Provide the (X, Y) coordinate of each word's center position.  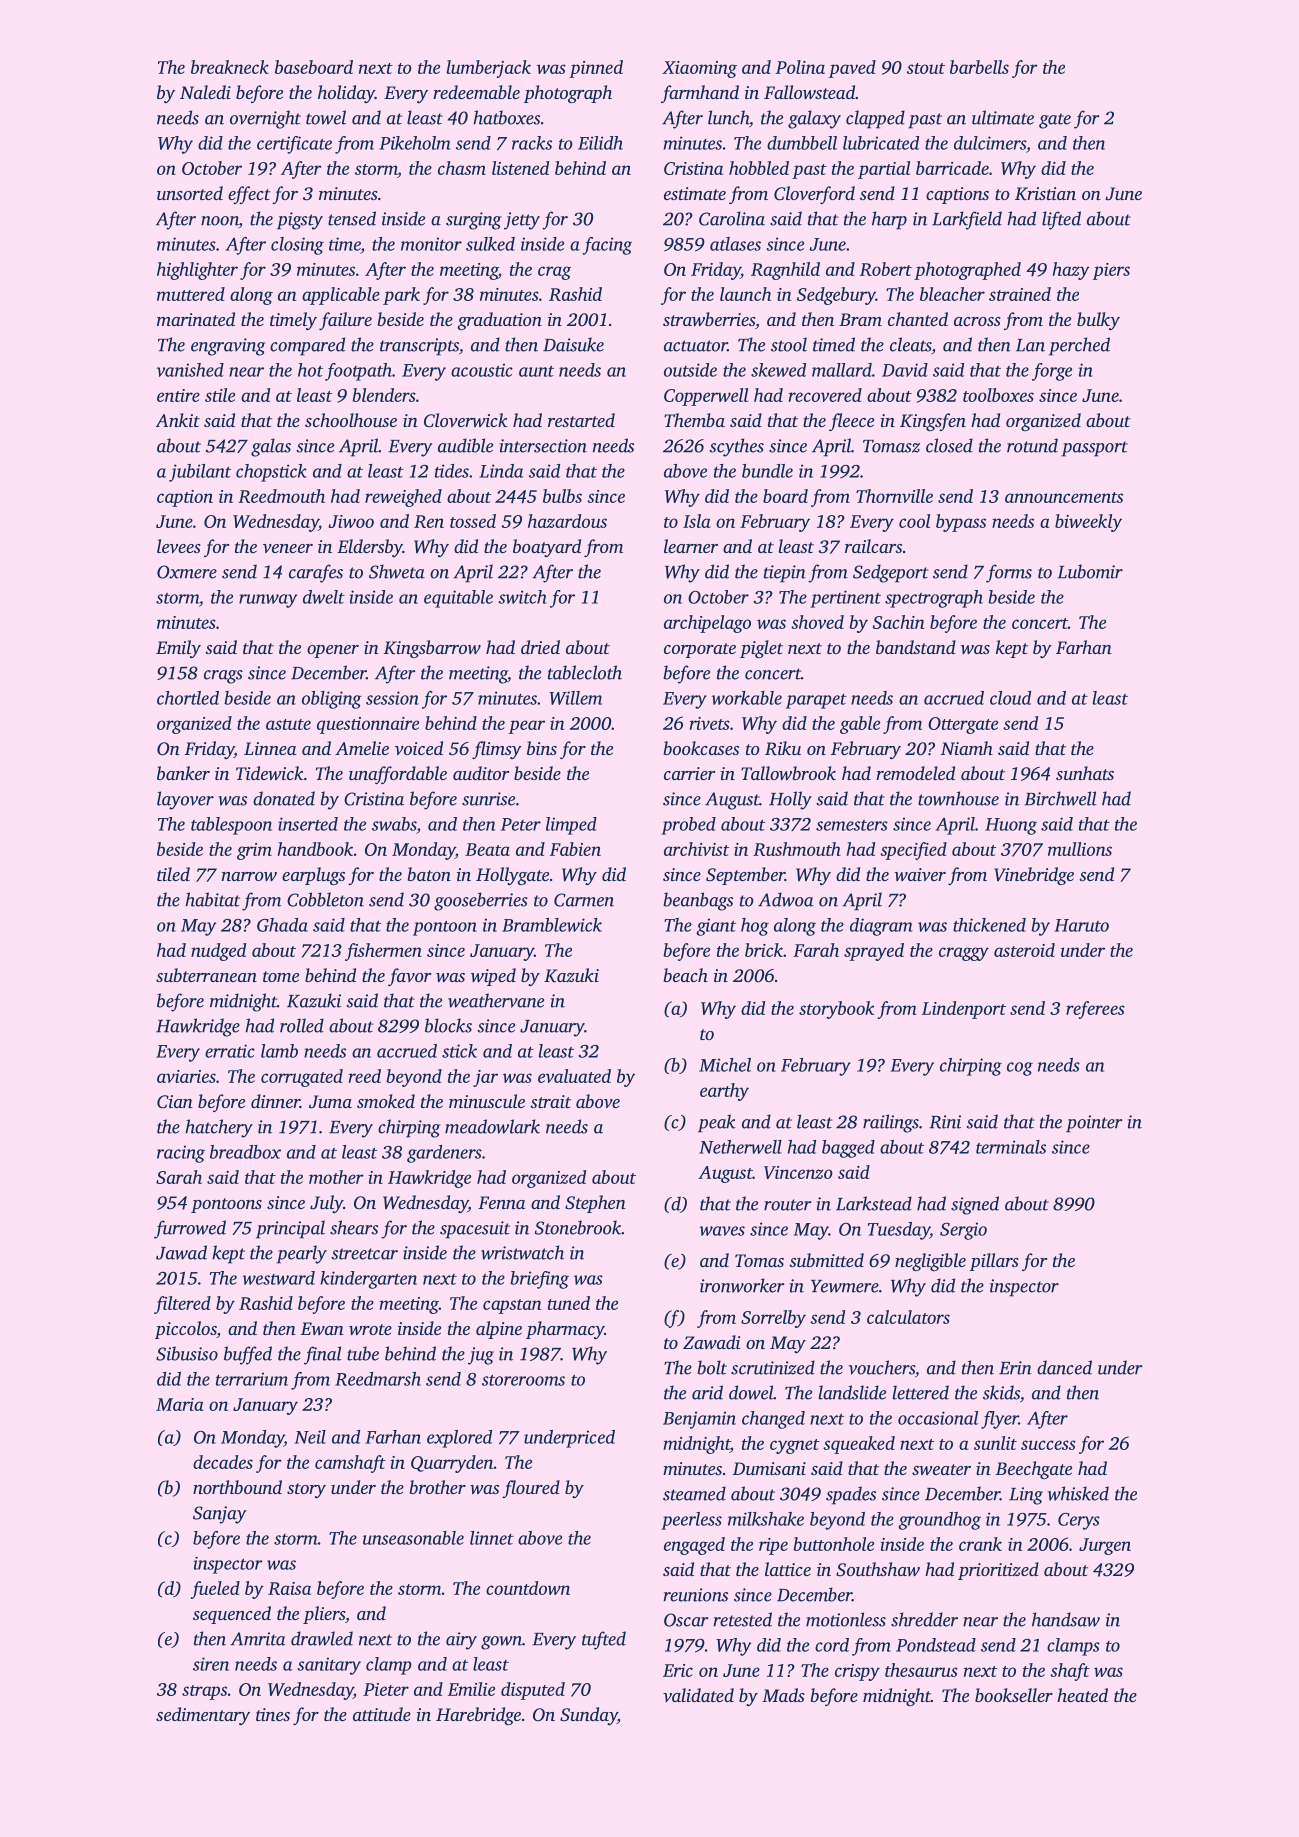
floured (531, 1489)
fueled (215, 1590)
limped (571, 826)
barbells (979, 67)
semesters (852, 825)
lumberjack (488, 69)
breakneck (230, 67)
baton (429, 874)
